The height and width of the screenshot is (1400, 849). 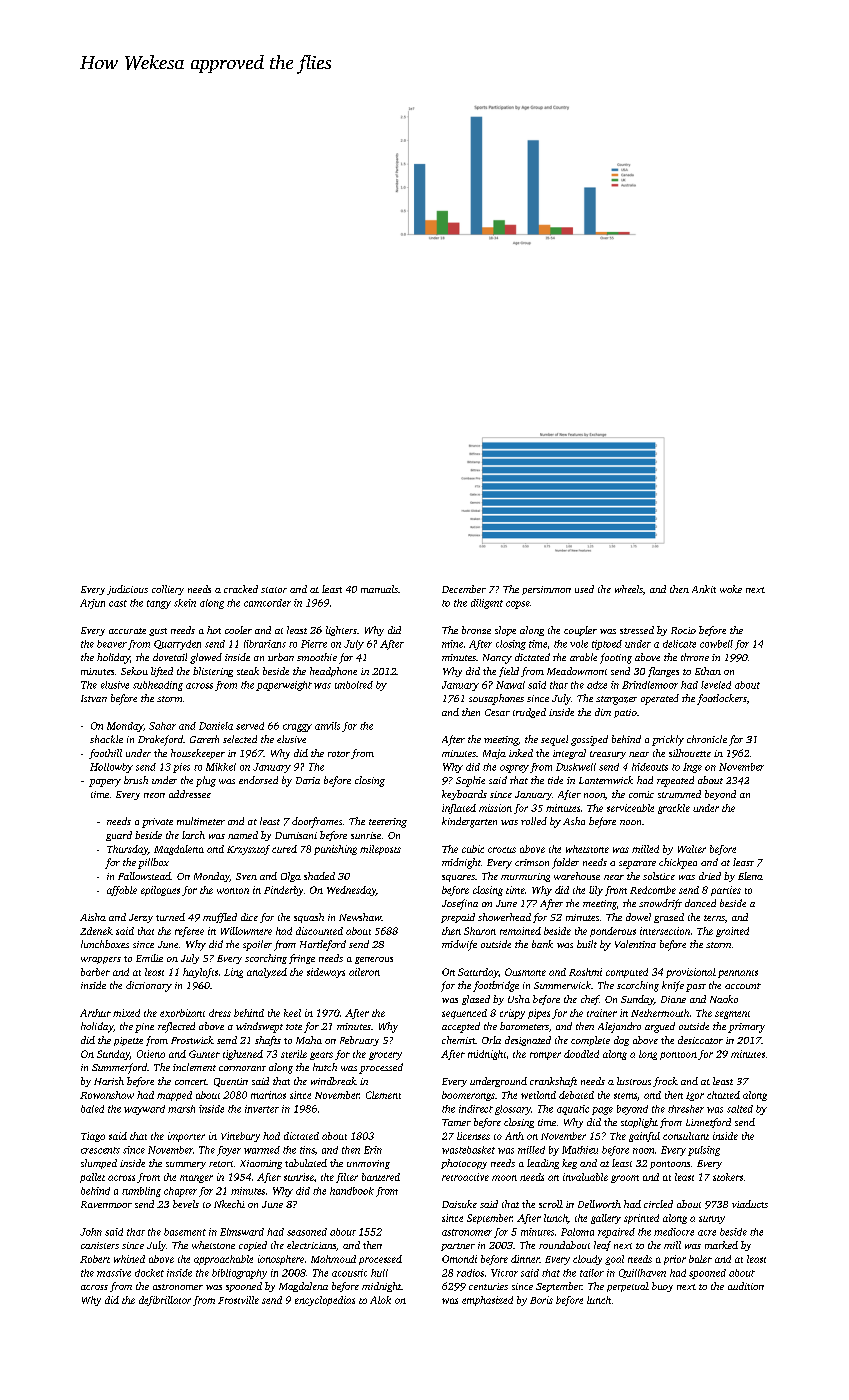 What do you see at coordinates (554, 740) in the screenshot?
I see `sequel` at bounding box center [554, 740].
